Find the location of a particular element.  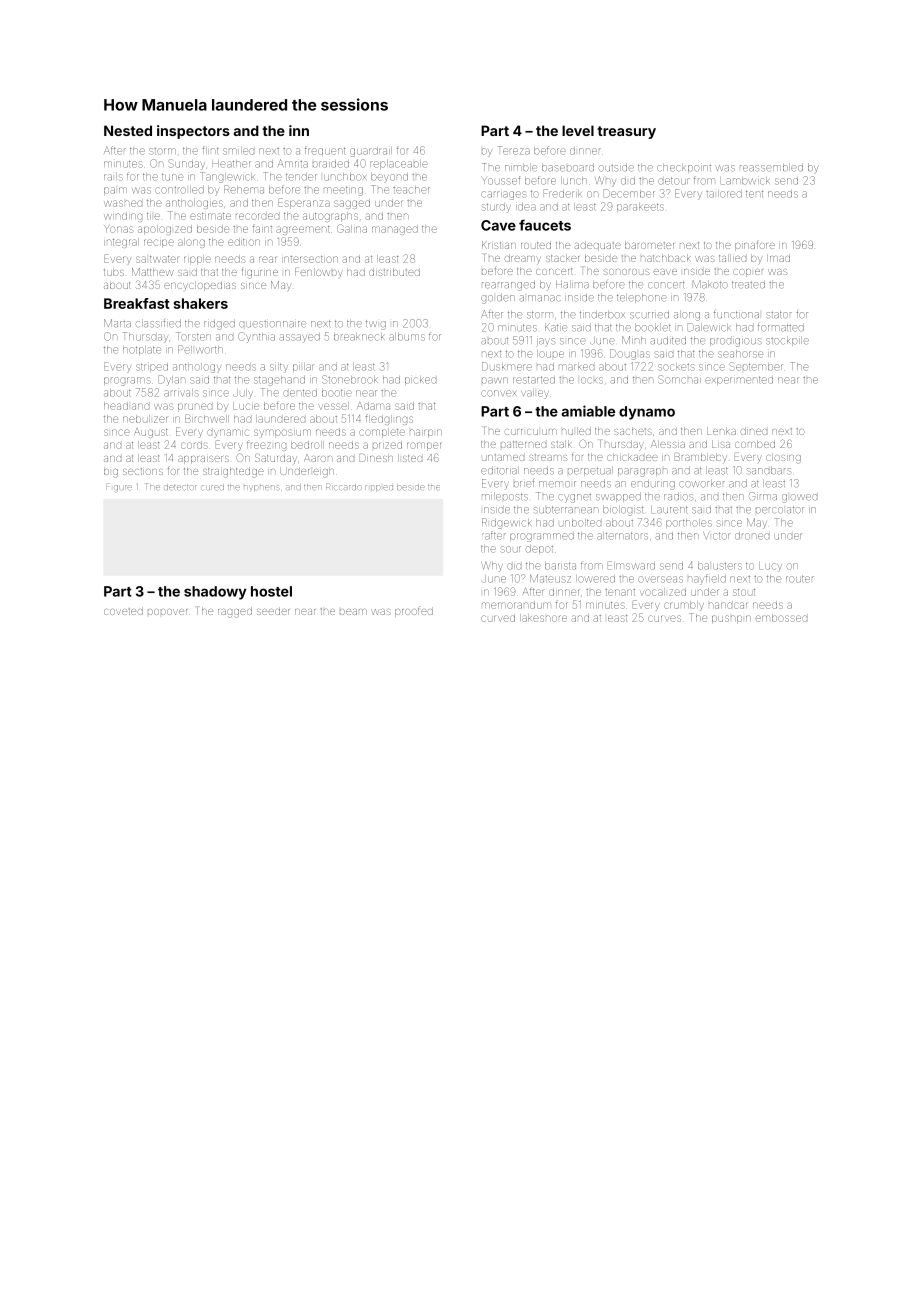

questionnaire is located at coordinates (272, 324).
